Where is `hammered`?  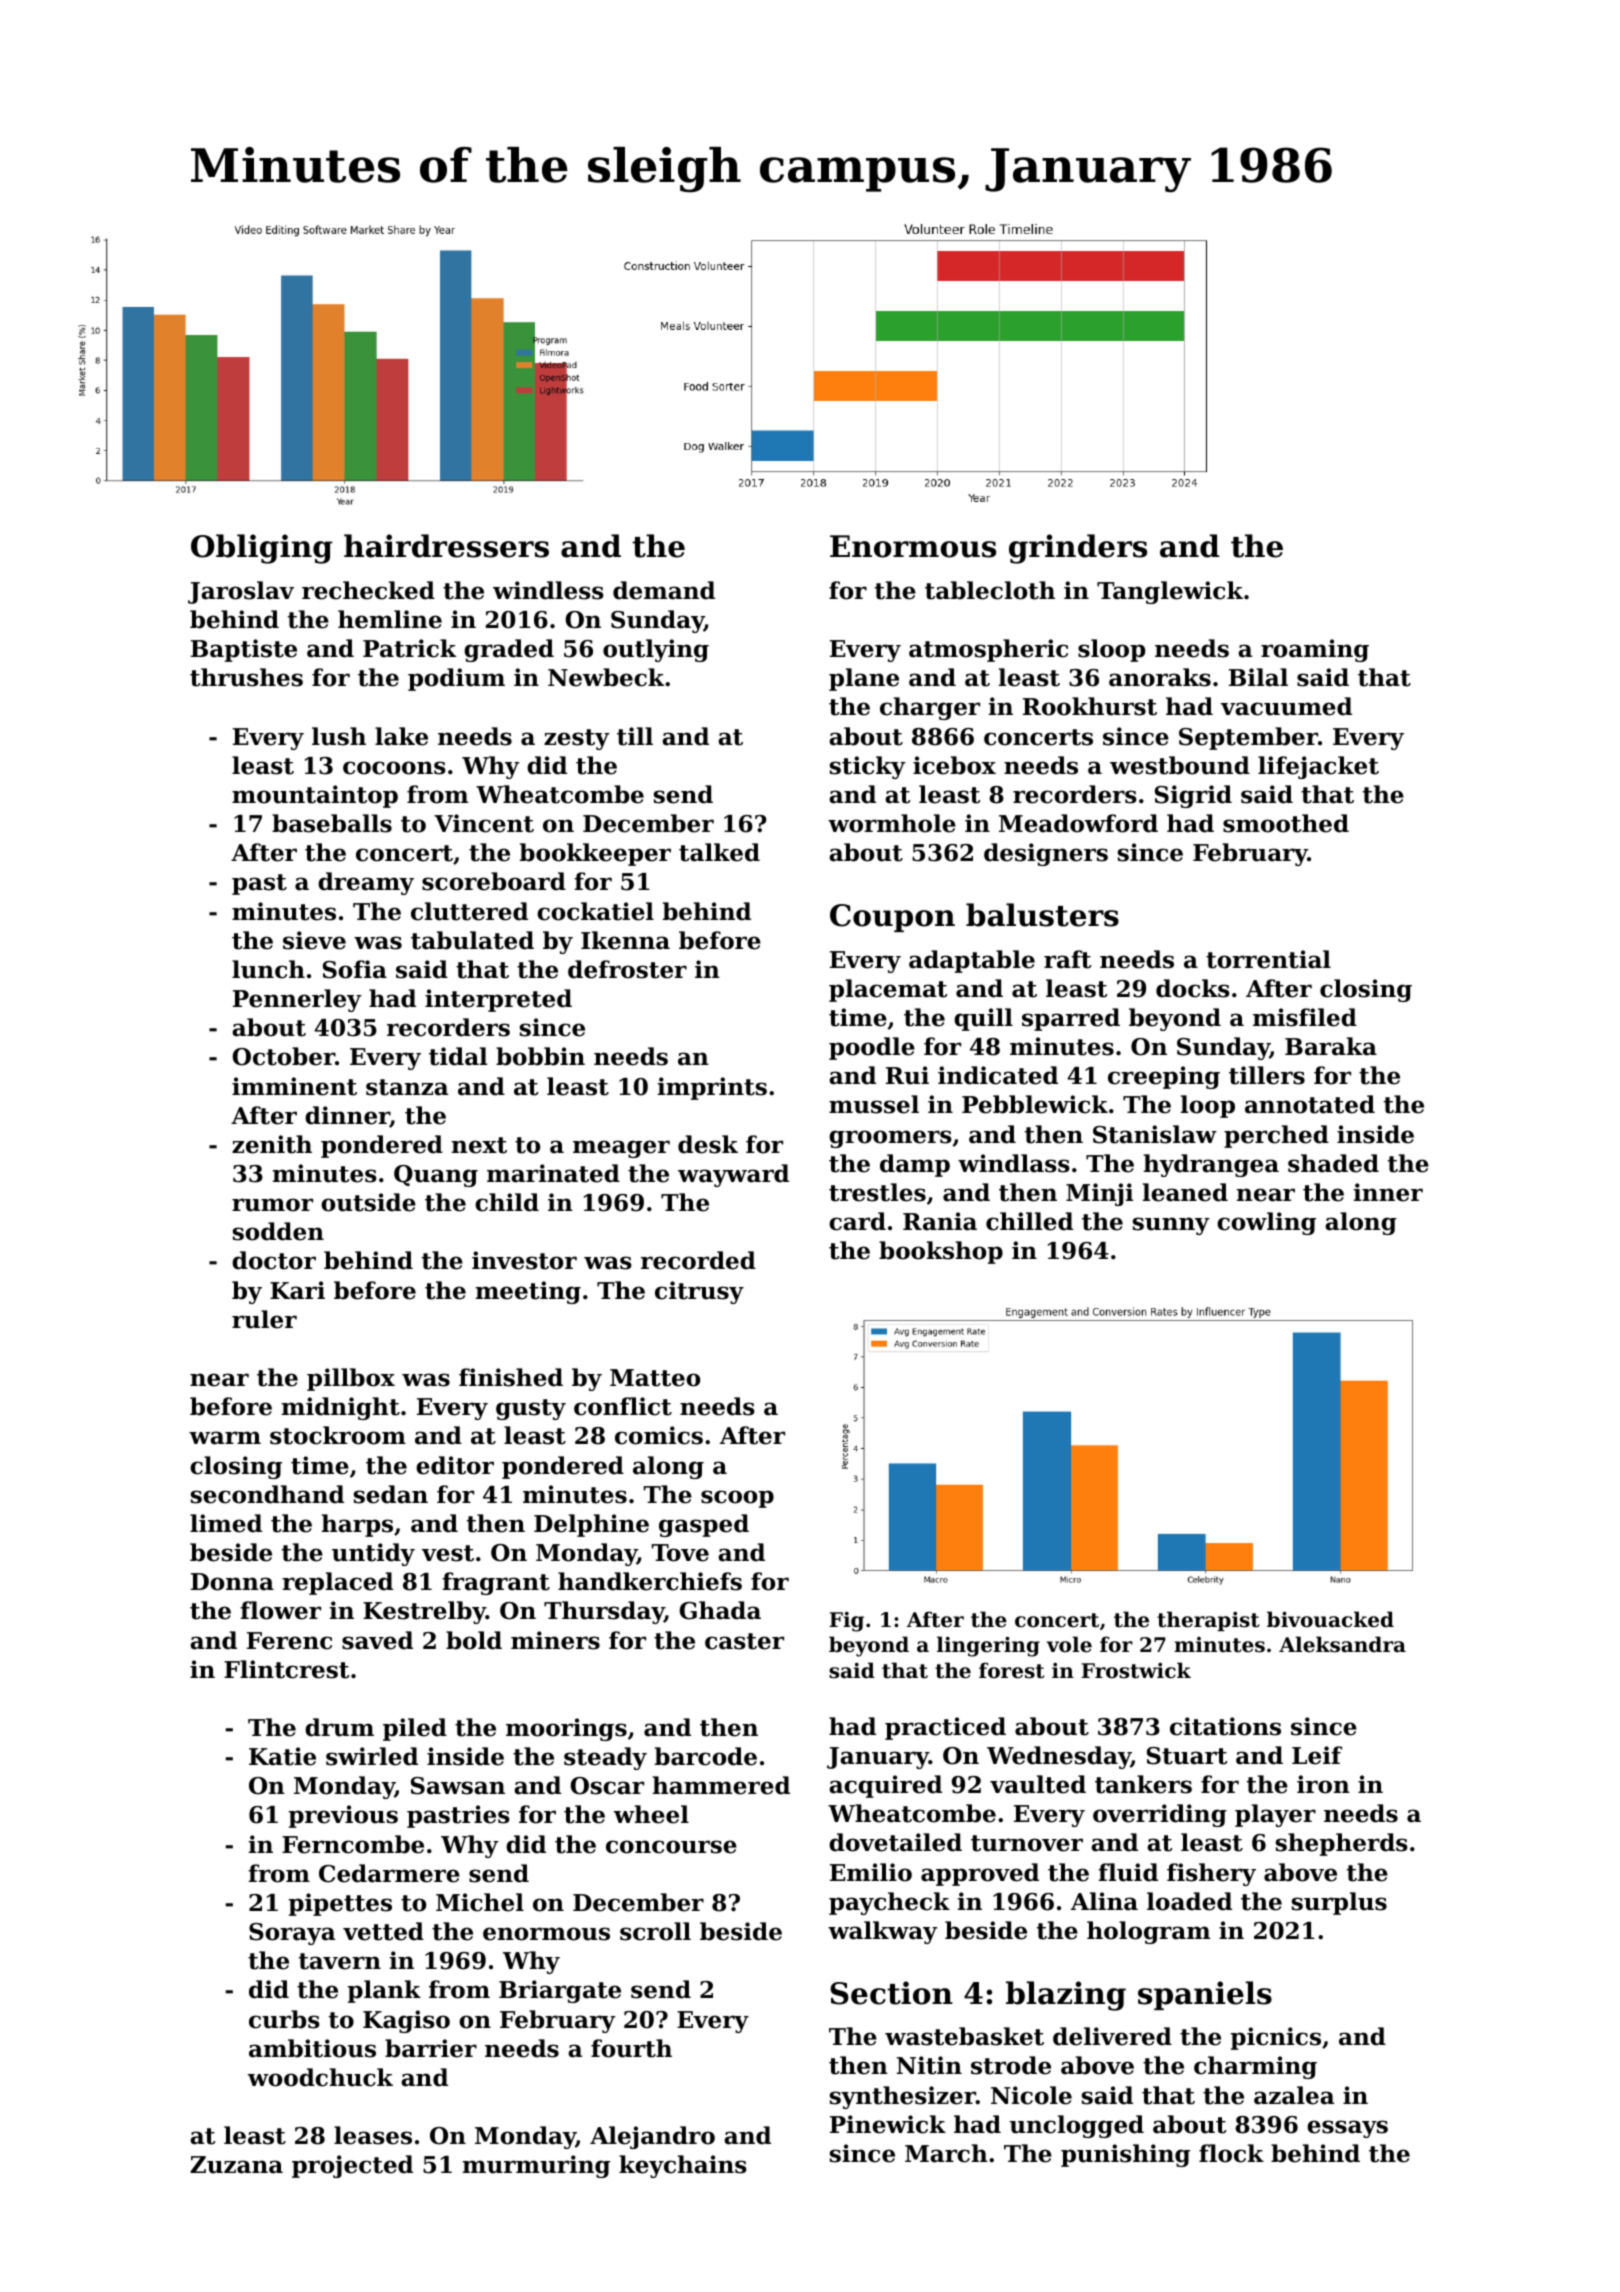
hammered is located at coordinates (721, 1785).
